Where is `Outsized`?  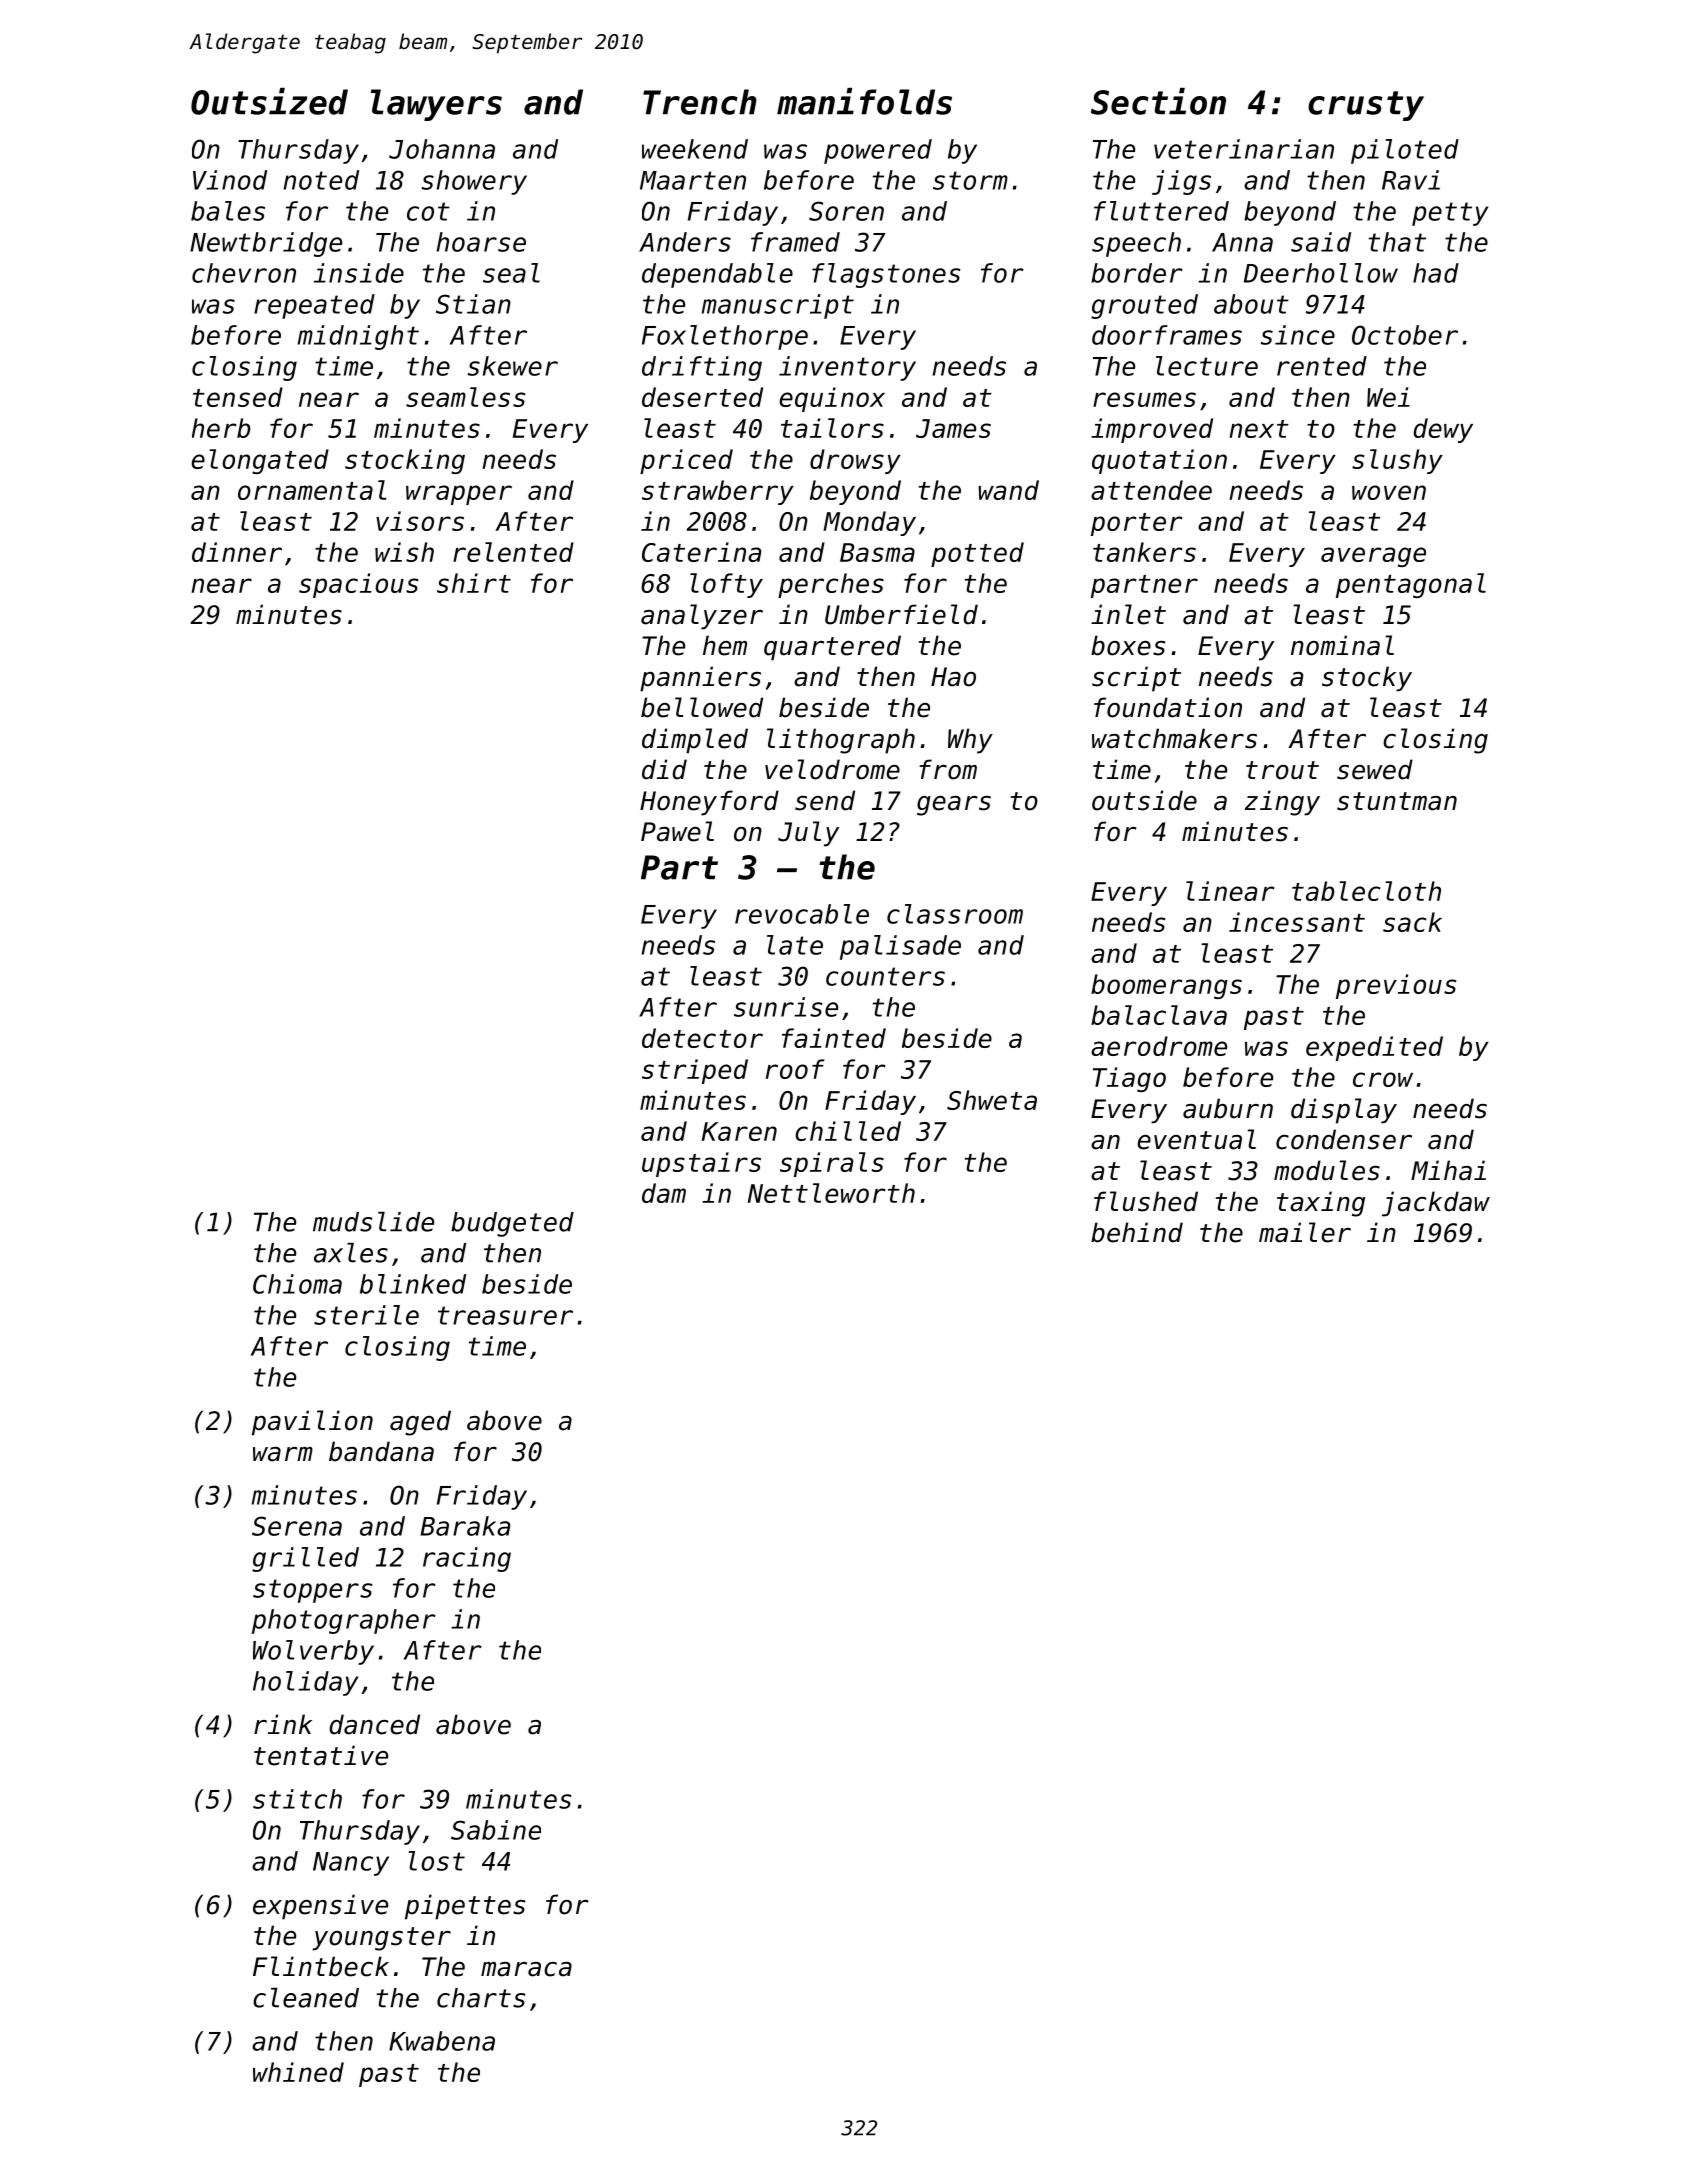 Outsized is located at coordinates (269, 101).
